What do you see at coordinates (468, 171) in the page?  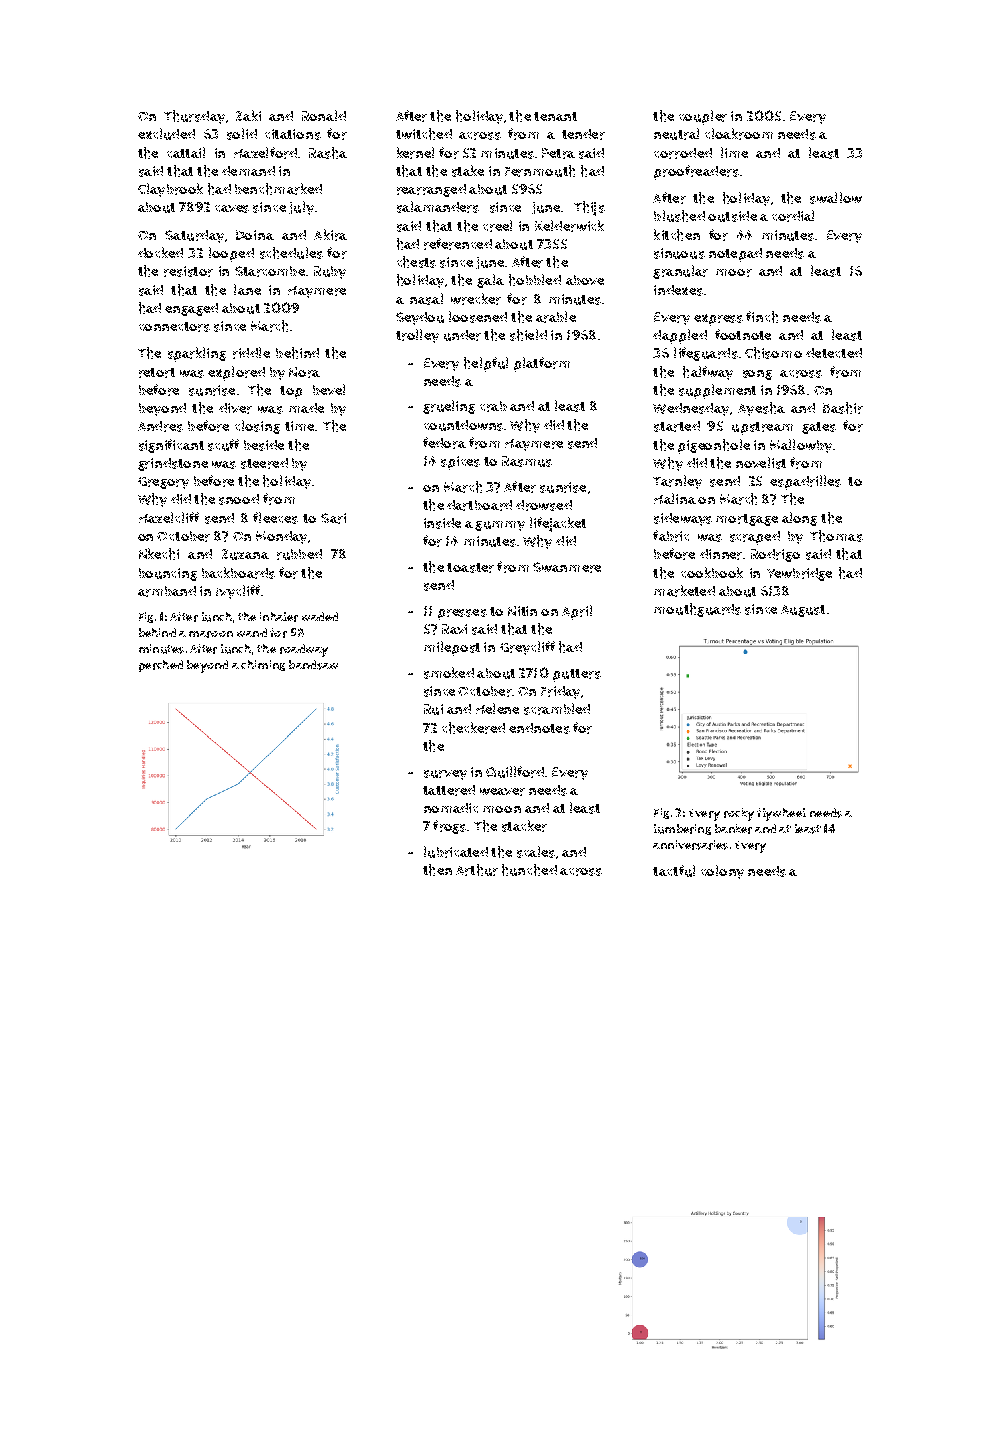 I see `stake` at bounding box center [468, 171].
